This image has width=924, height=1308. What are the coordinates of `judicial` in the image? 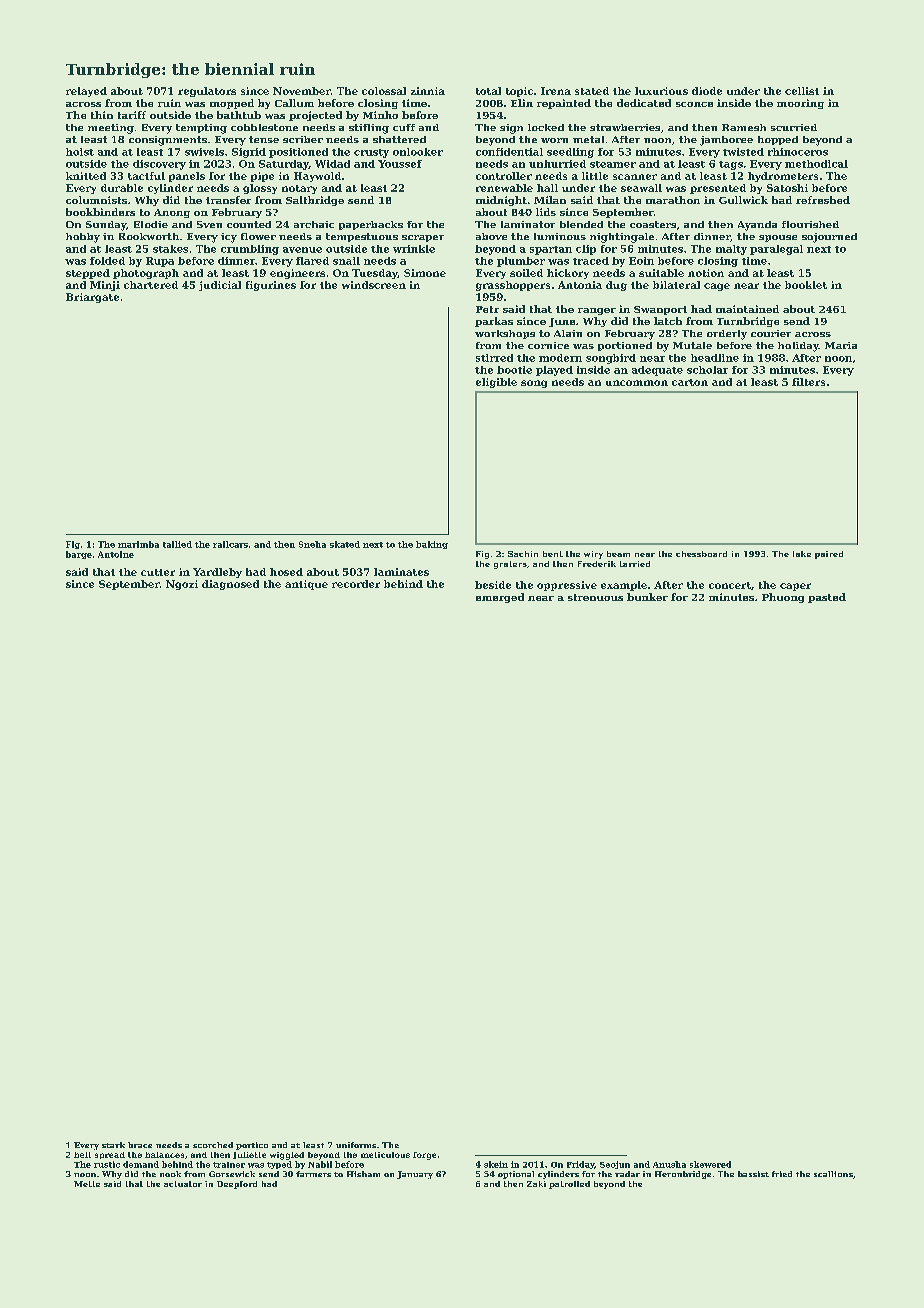 It's located at (220, 286).
